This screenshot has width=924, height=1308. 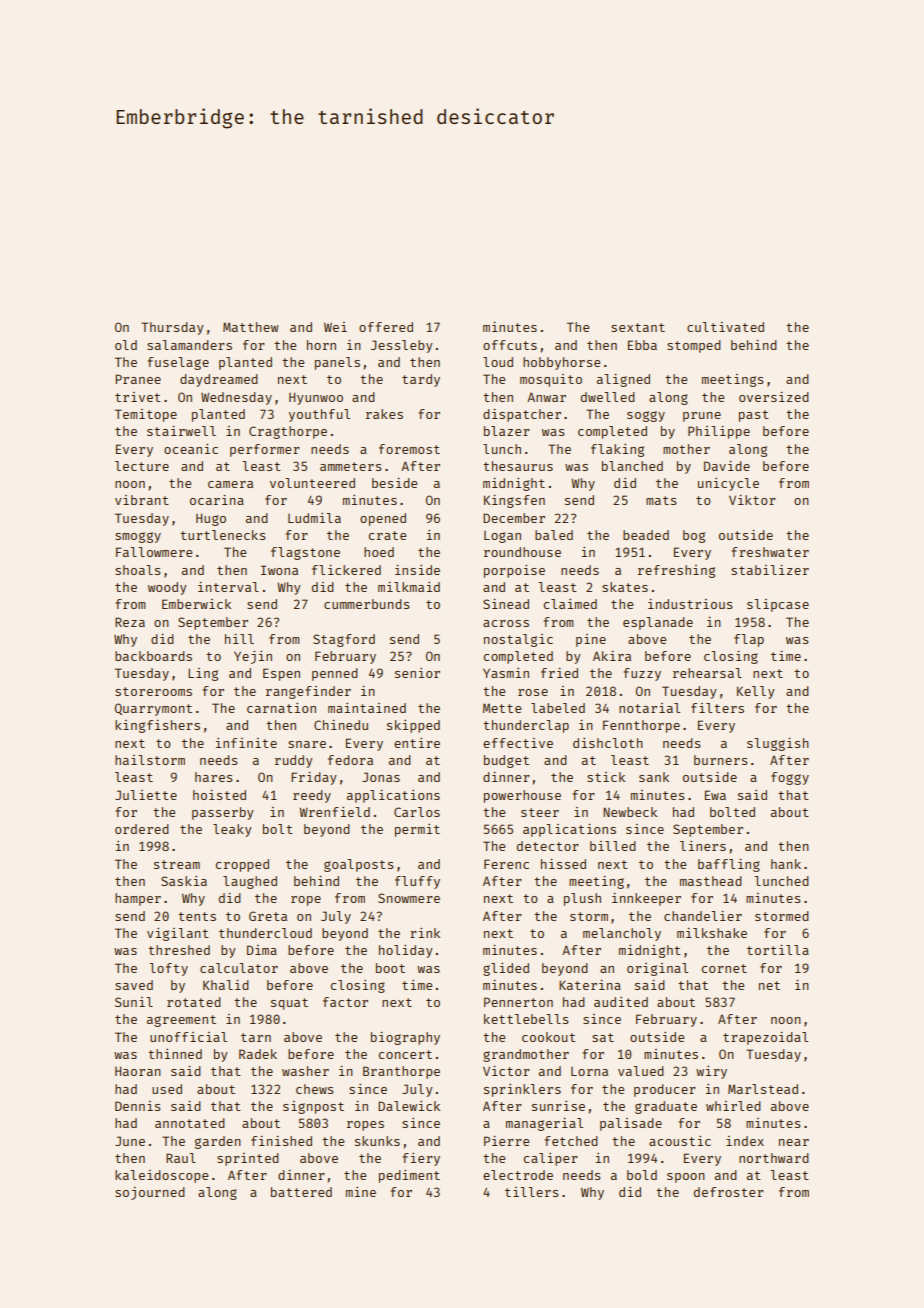 I want to click on annotated, so click(x=190, y=1123).
